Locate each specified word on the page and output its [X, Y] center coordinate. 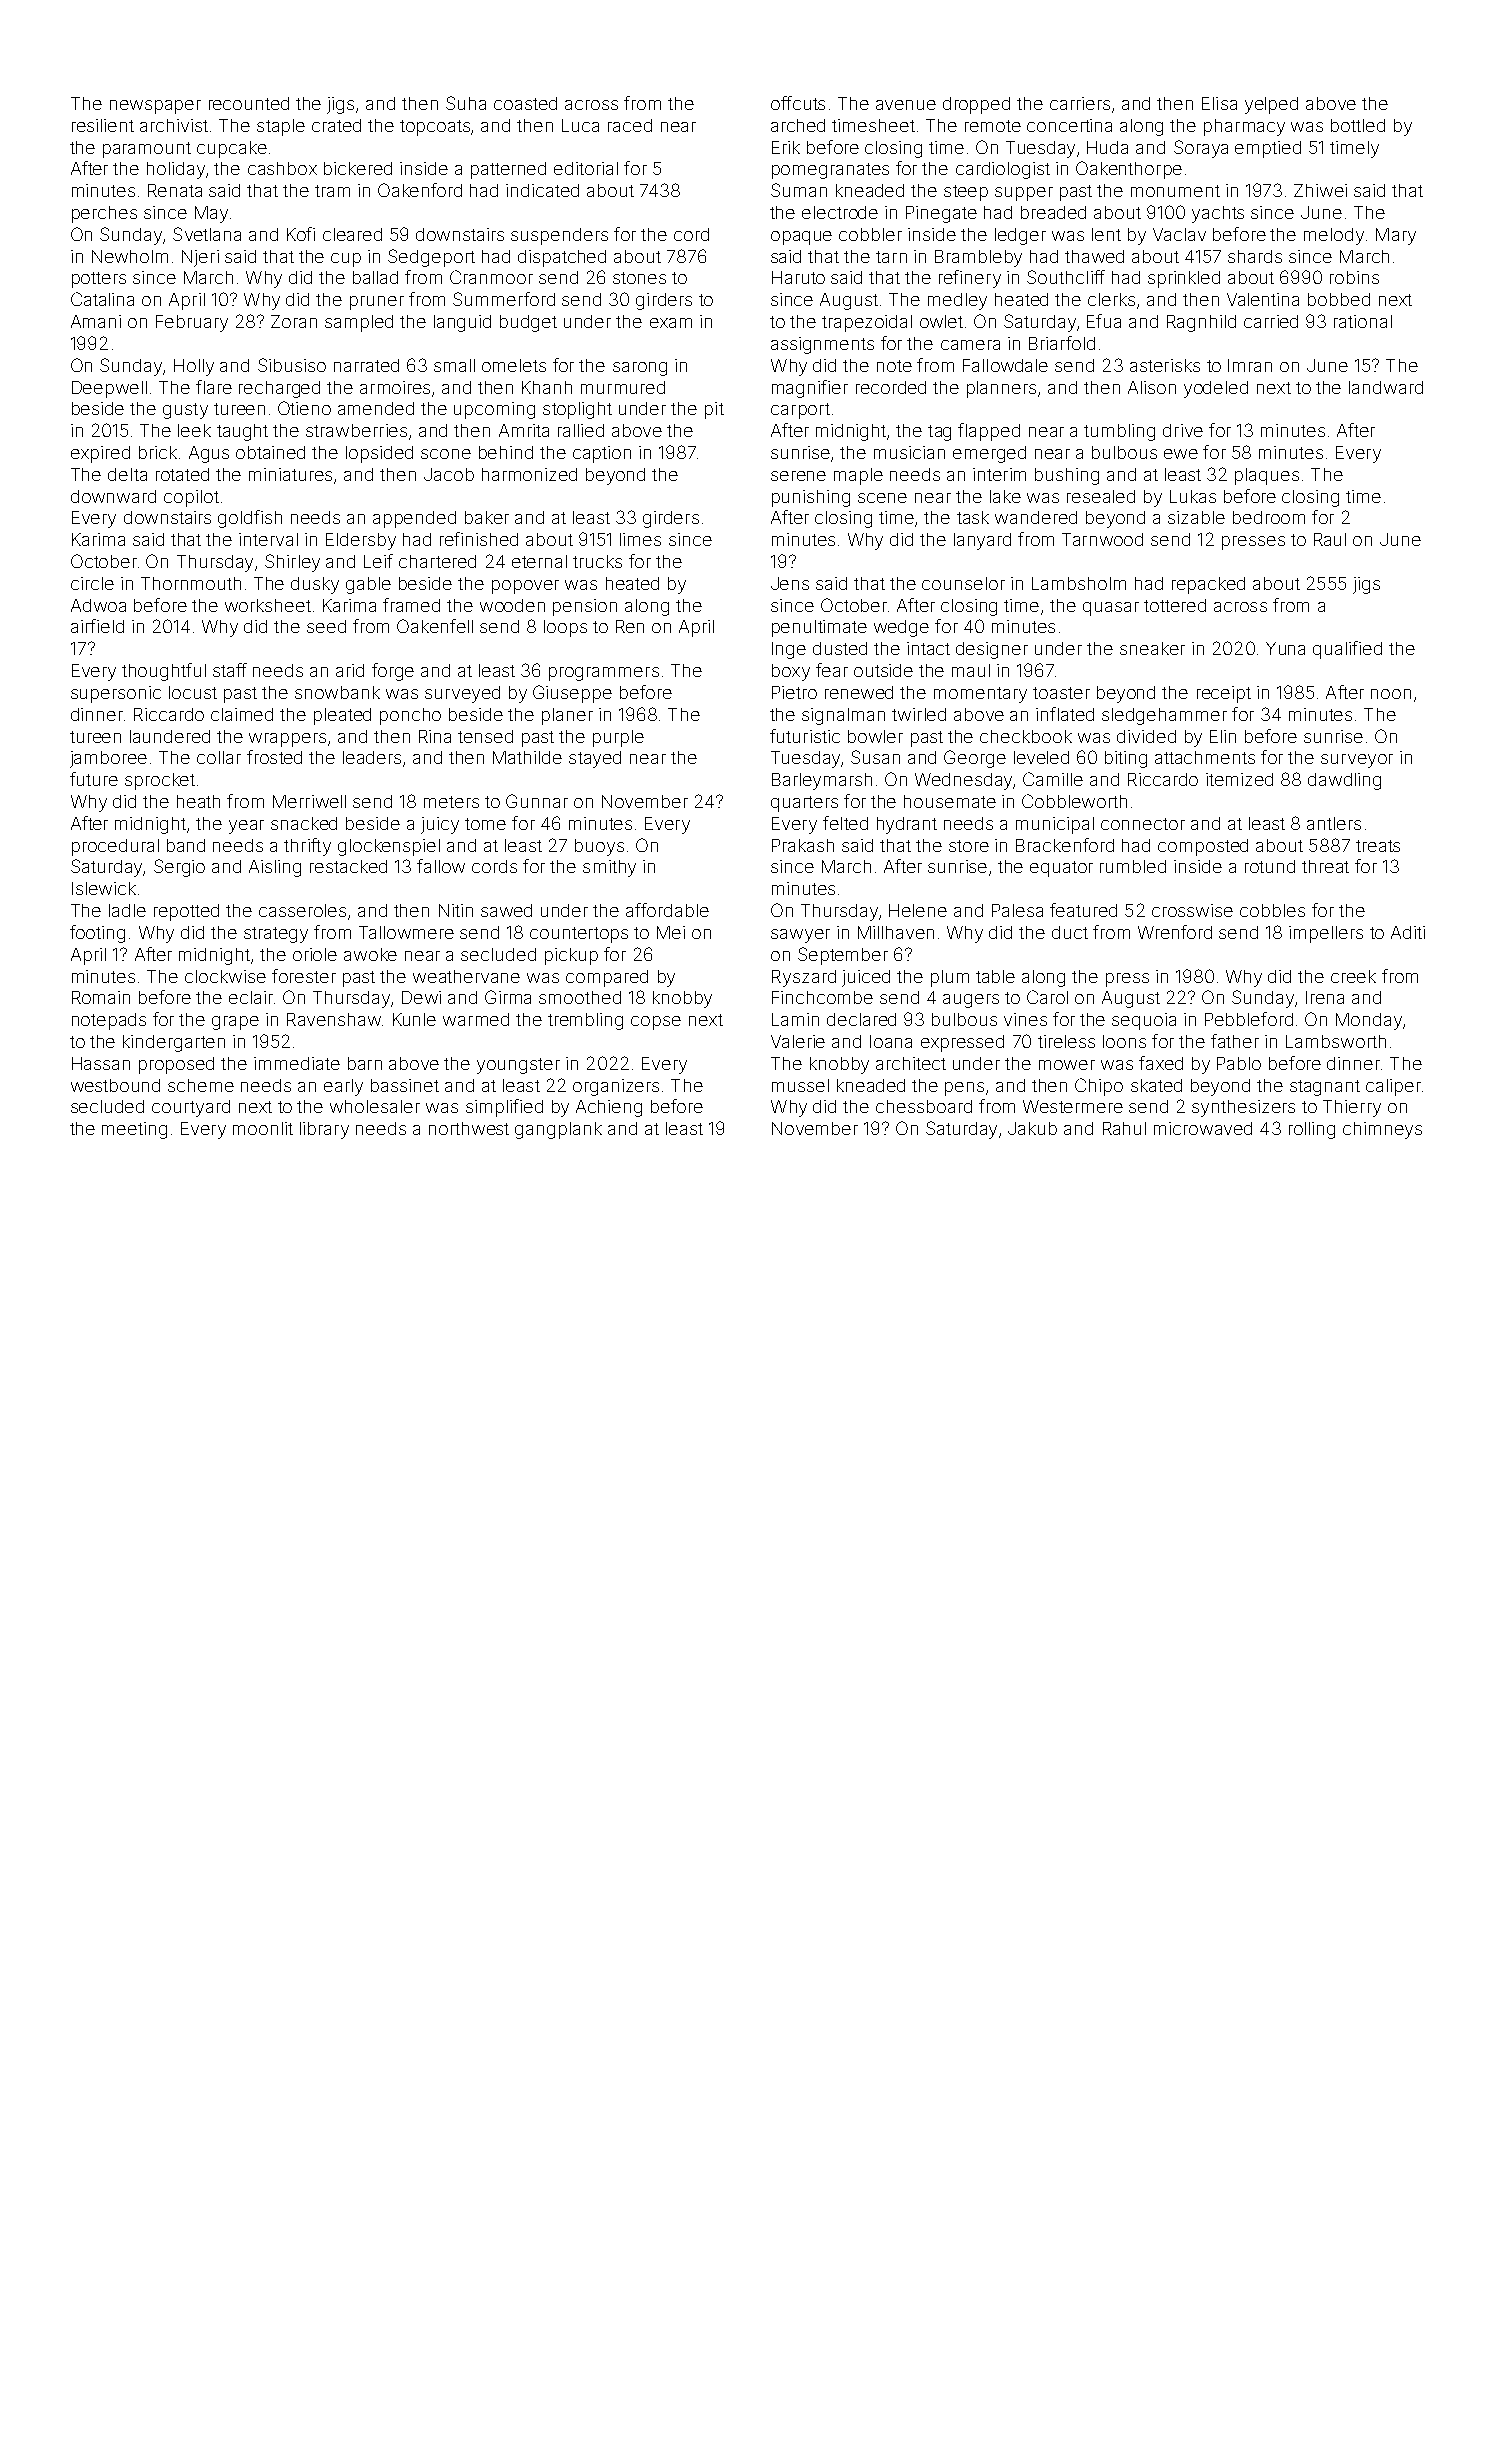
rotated [182, 474]
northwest [469, 1128]
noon [1391, 694]
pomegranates [830, 171]
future [94, 779]
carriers [1080, 103]
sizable [1196, 517]
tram [332, 191]
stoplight [577, 410]
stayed [595, 759]
